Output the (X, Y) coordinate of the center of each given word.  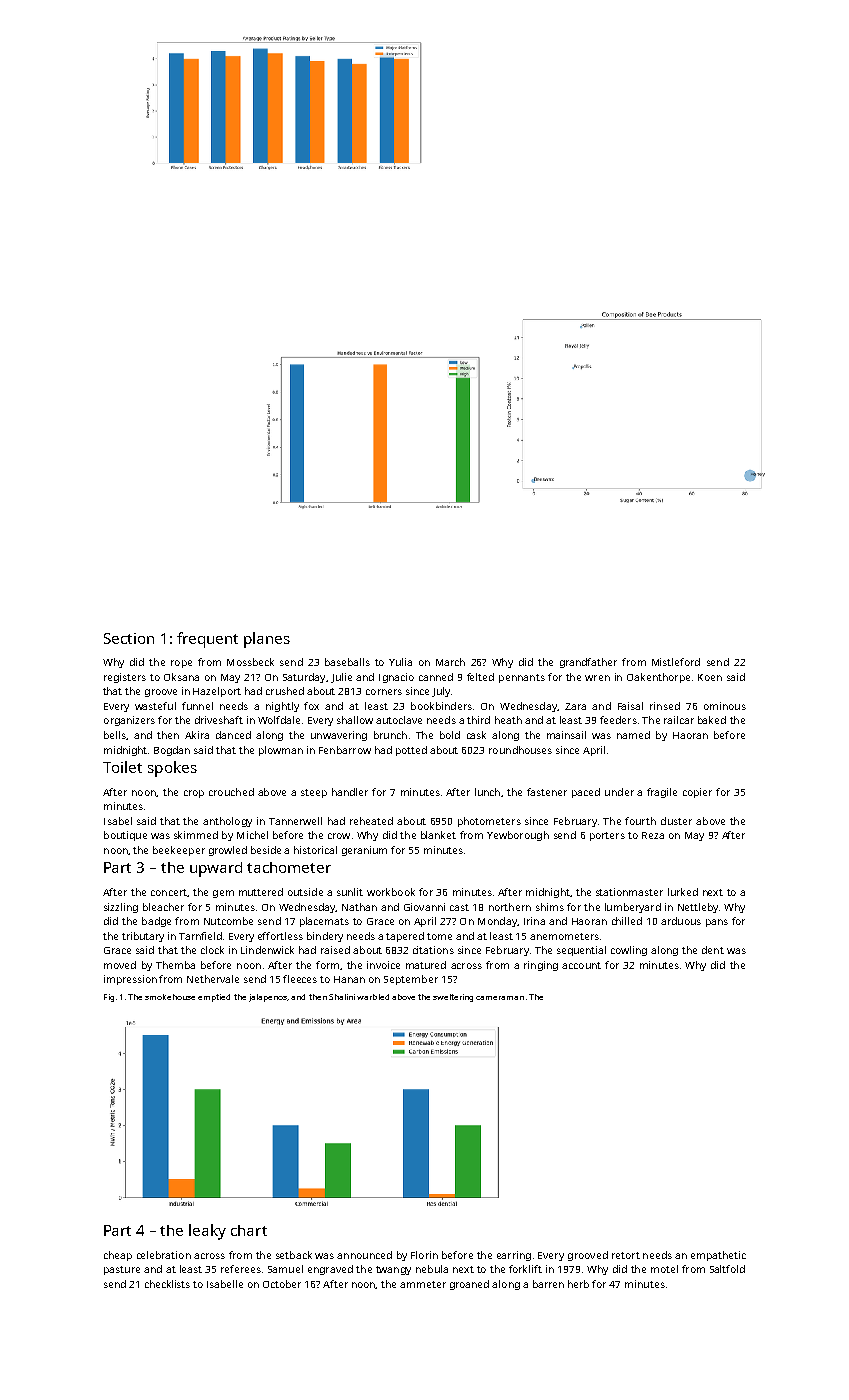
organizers (129, 721)
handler (350, 792)
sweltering (453, 998)
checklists (167, 1284)
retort (626, 1255)
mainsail (566, 735)
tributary (143, 937)
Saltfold (727, 1269)
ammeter (423, 1284)
